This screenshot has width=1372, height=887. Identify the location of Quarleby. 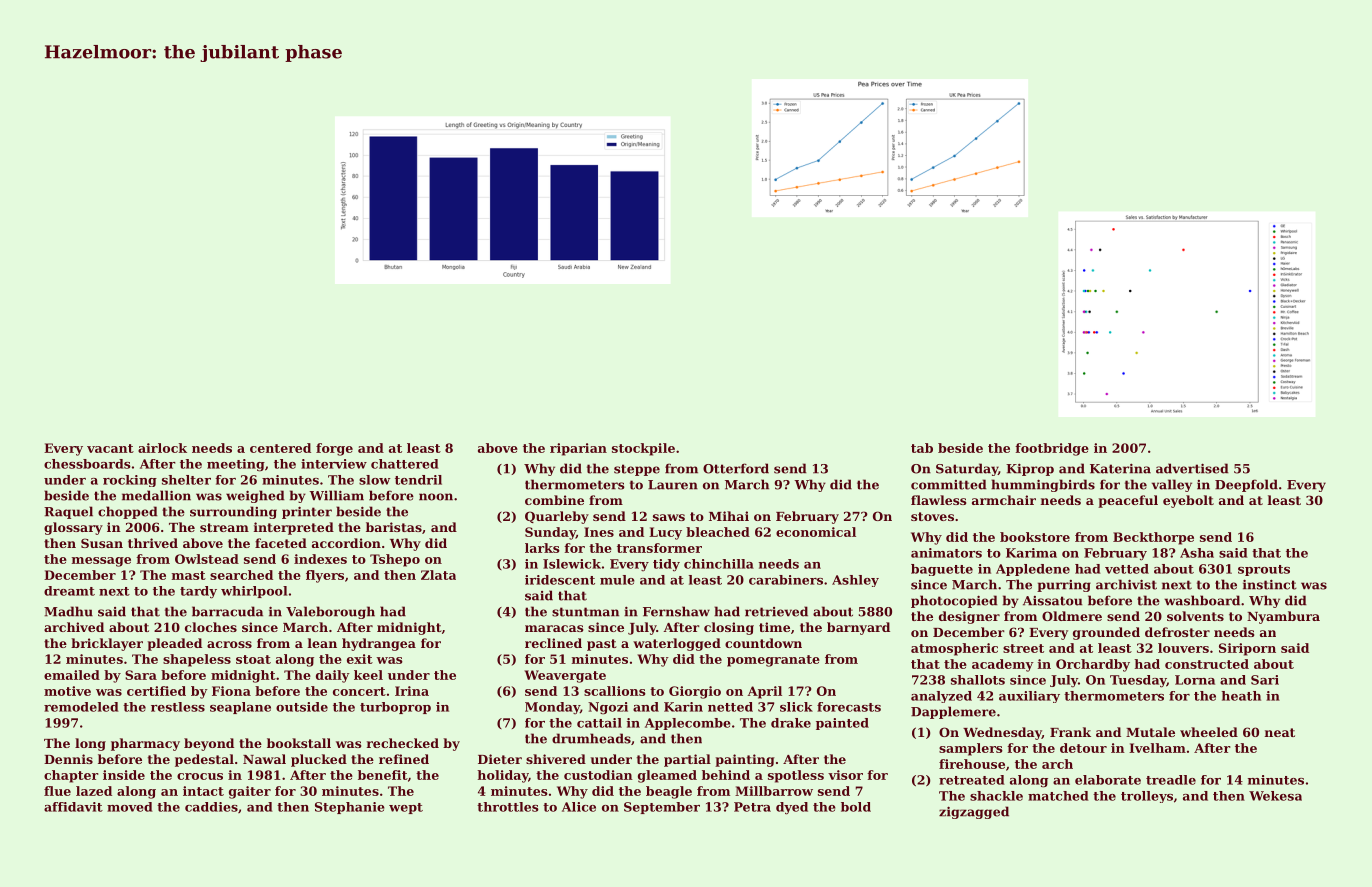
(557, 517).
